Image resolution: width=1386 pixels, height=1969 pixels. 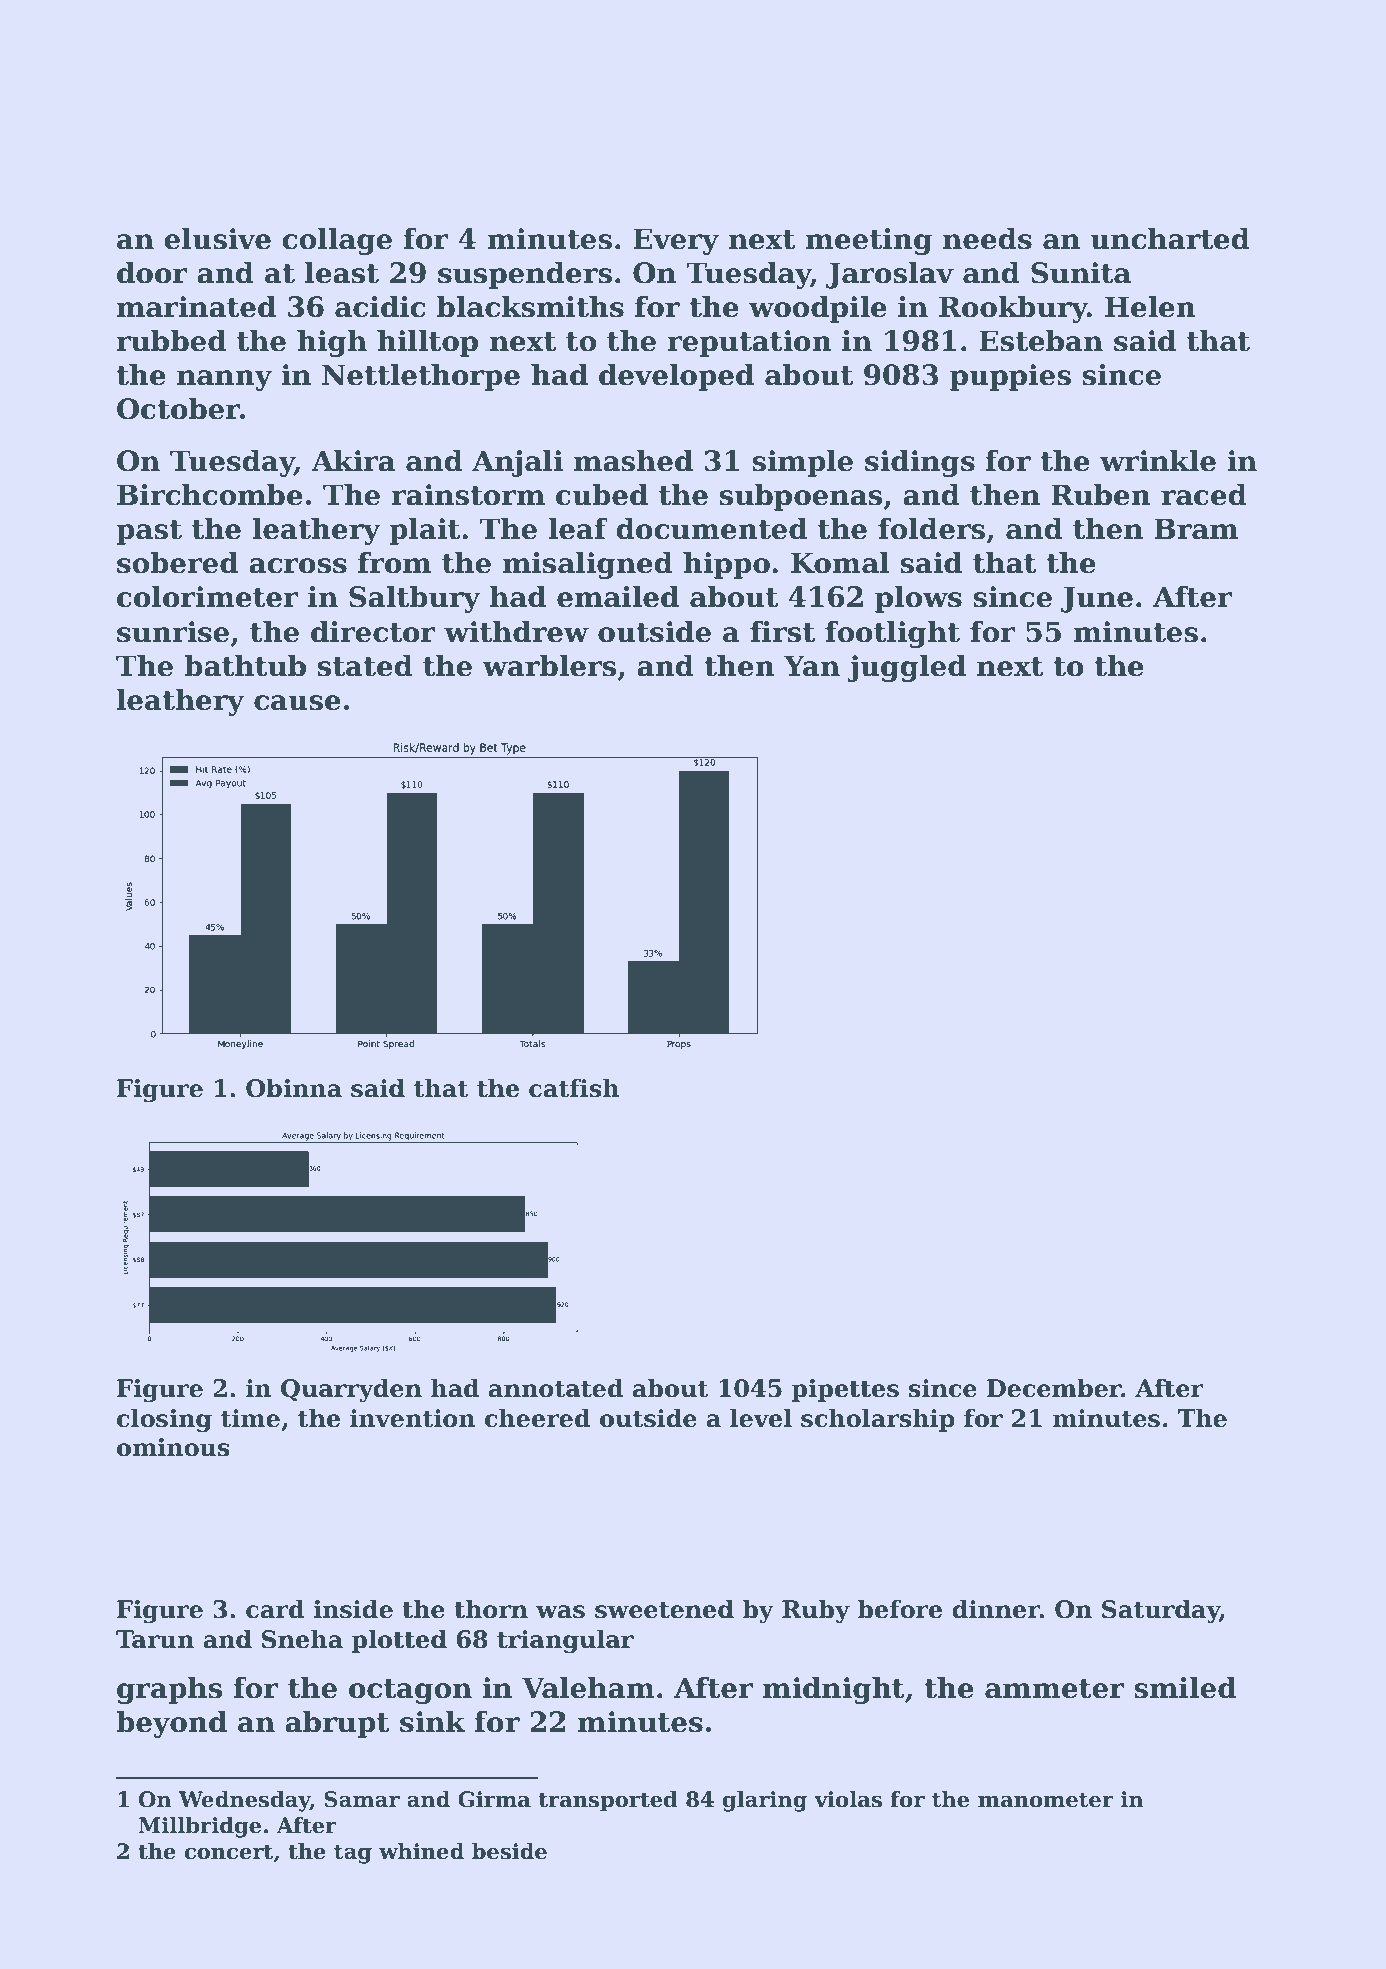 What do you see at coordinates (1204, 494) in the screenshot?
I see `raced` at bounding box center [1204, 494].
